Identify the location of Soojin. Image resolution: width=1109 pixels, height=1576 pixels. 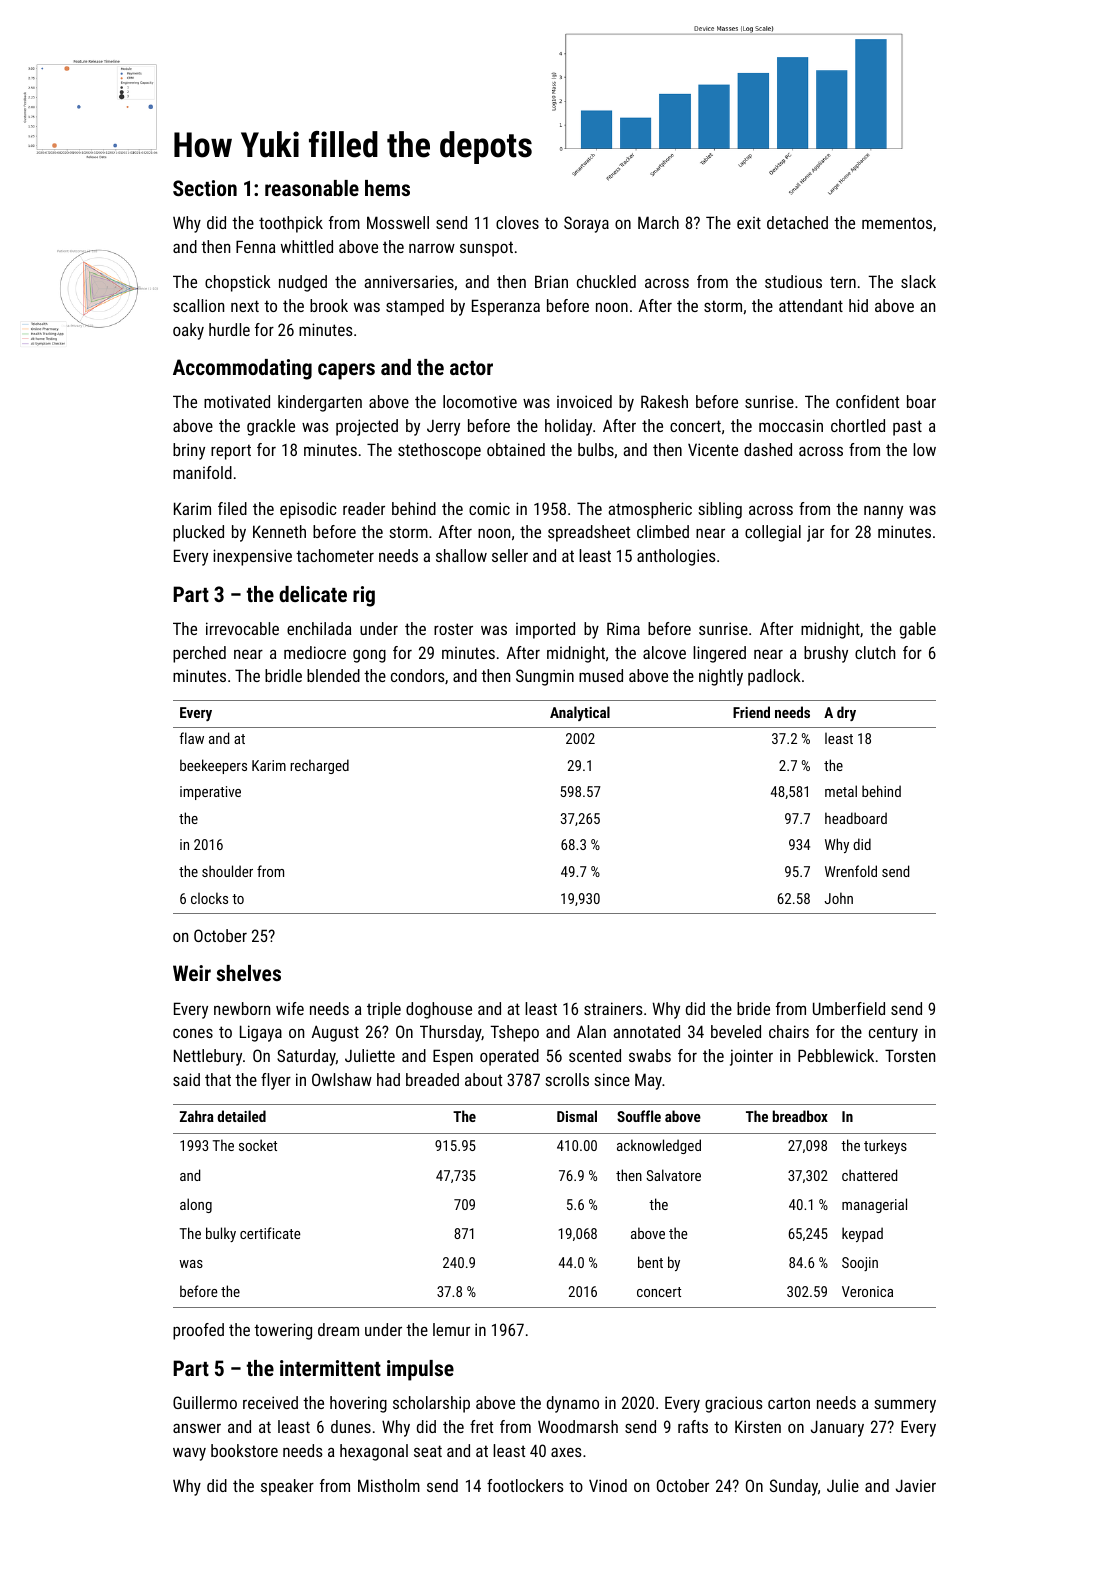
(860, 1264).
